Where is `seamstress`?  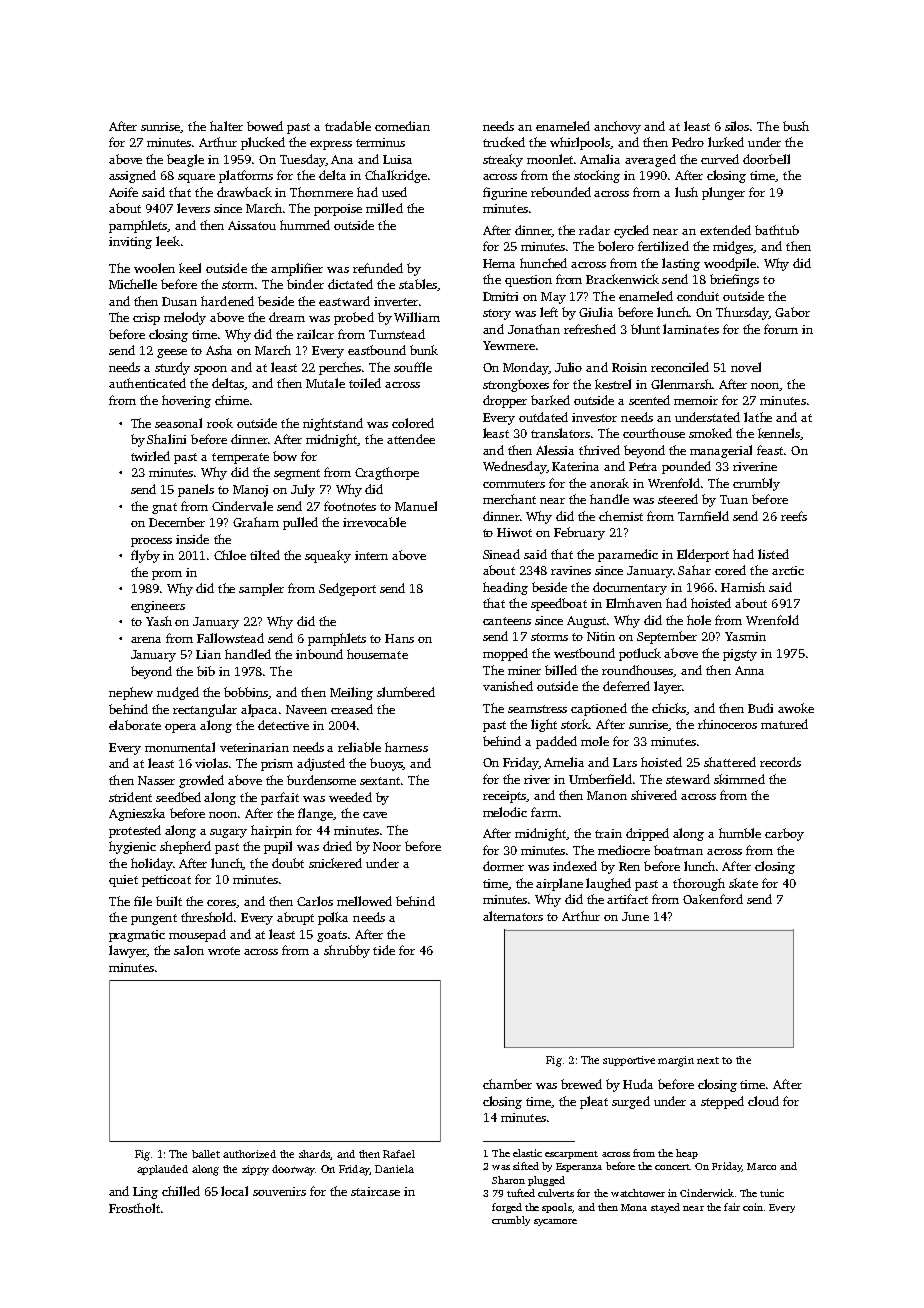 seamstress is located at coordinates (537, 709).
